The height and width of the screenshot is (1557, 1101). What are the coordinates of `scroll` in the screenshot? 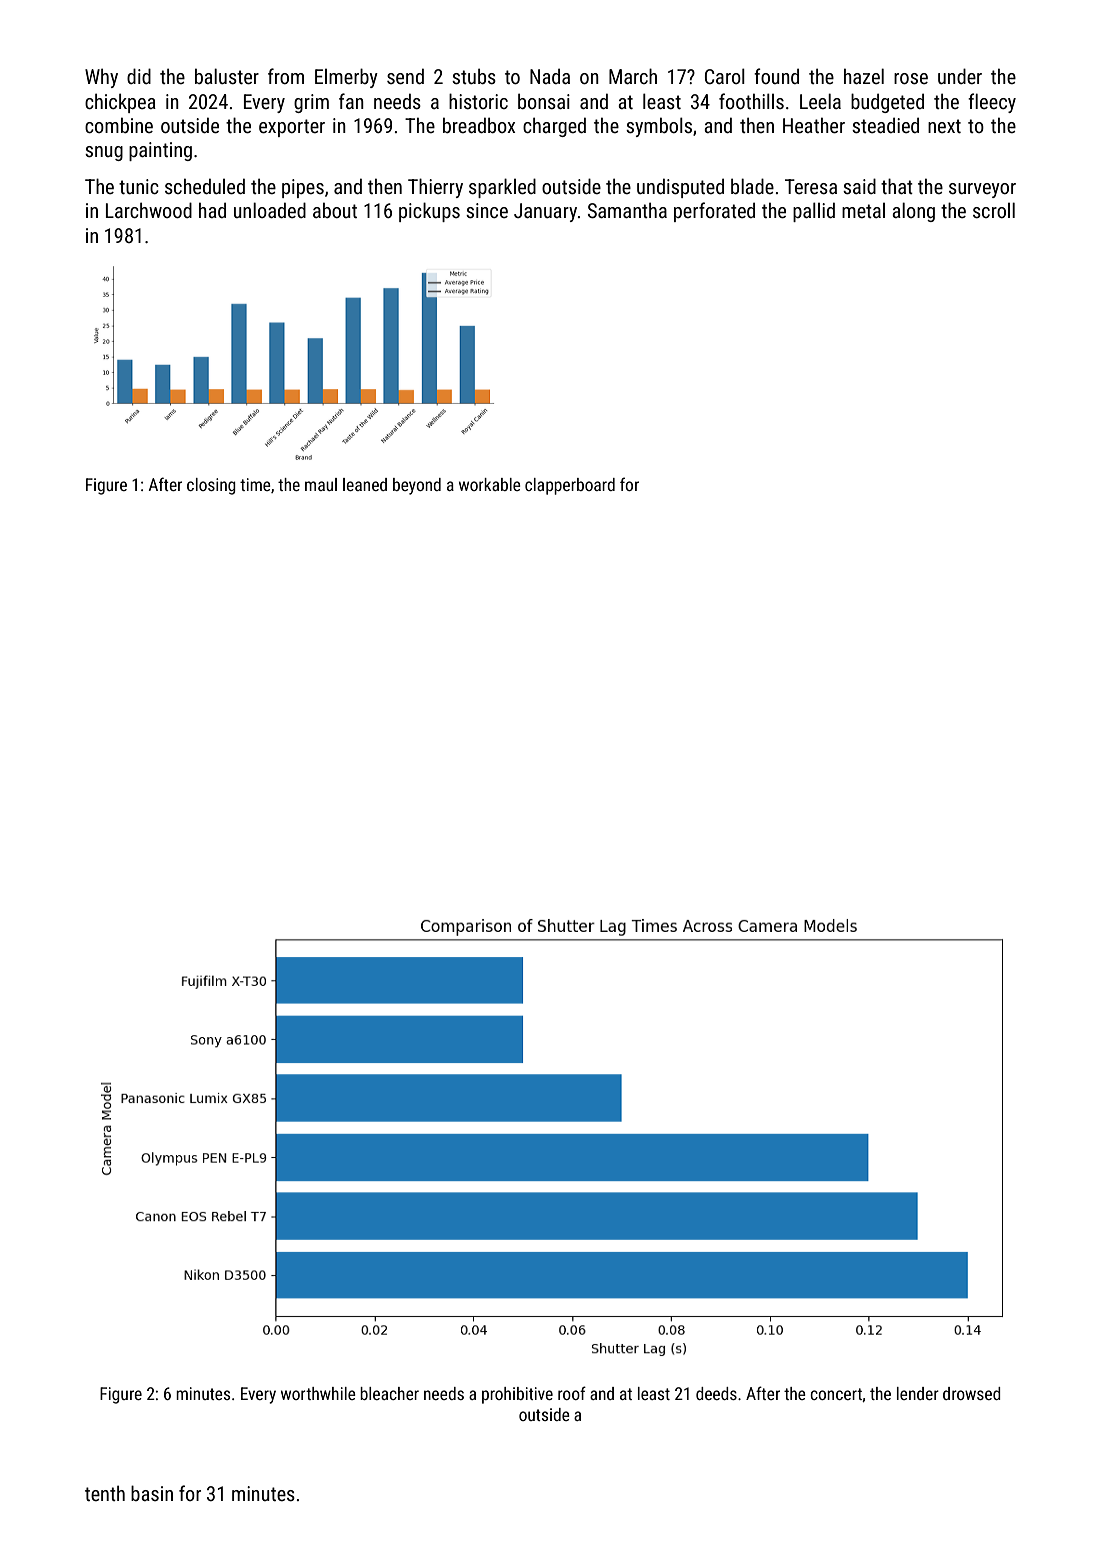 It's located at (994, 210).
